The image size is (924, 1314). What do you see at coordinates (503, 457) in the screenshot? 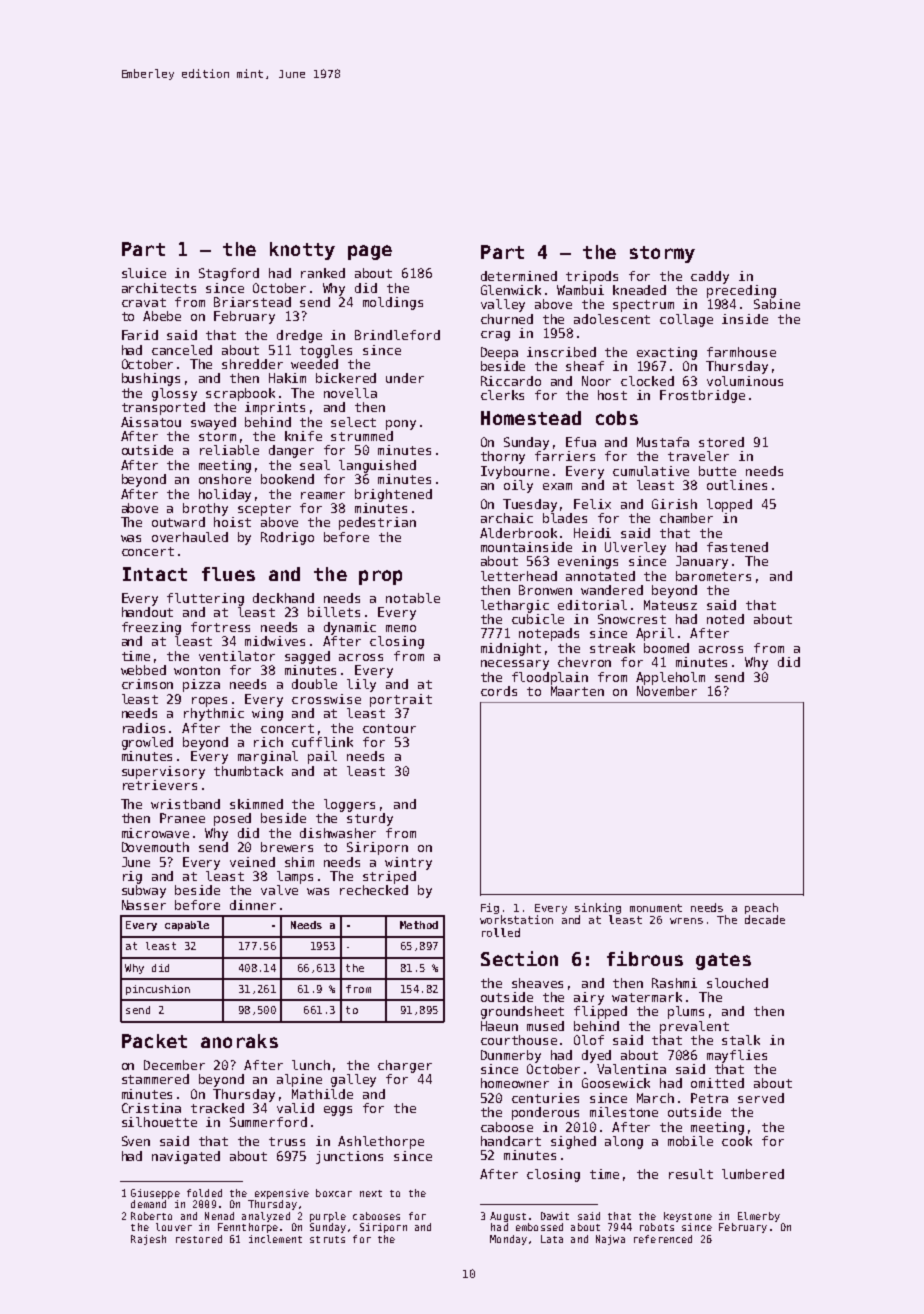
I see `thorny` at bounding box center [503, 457].
